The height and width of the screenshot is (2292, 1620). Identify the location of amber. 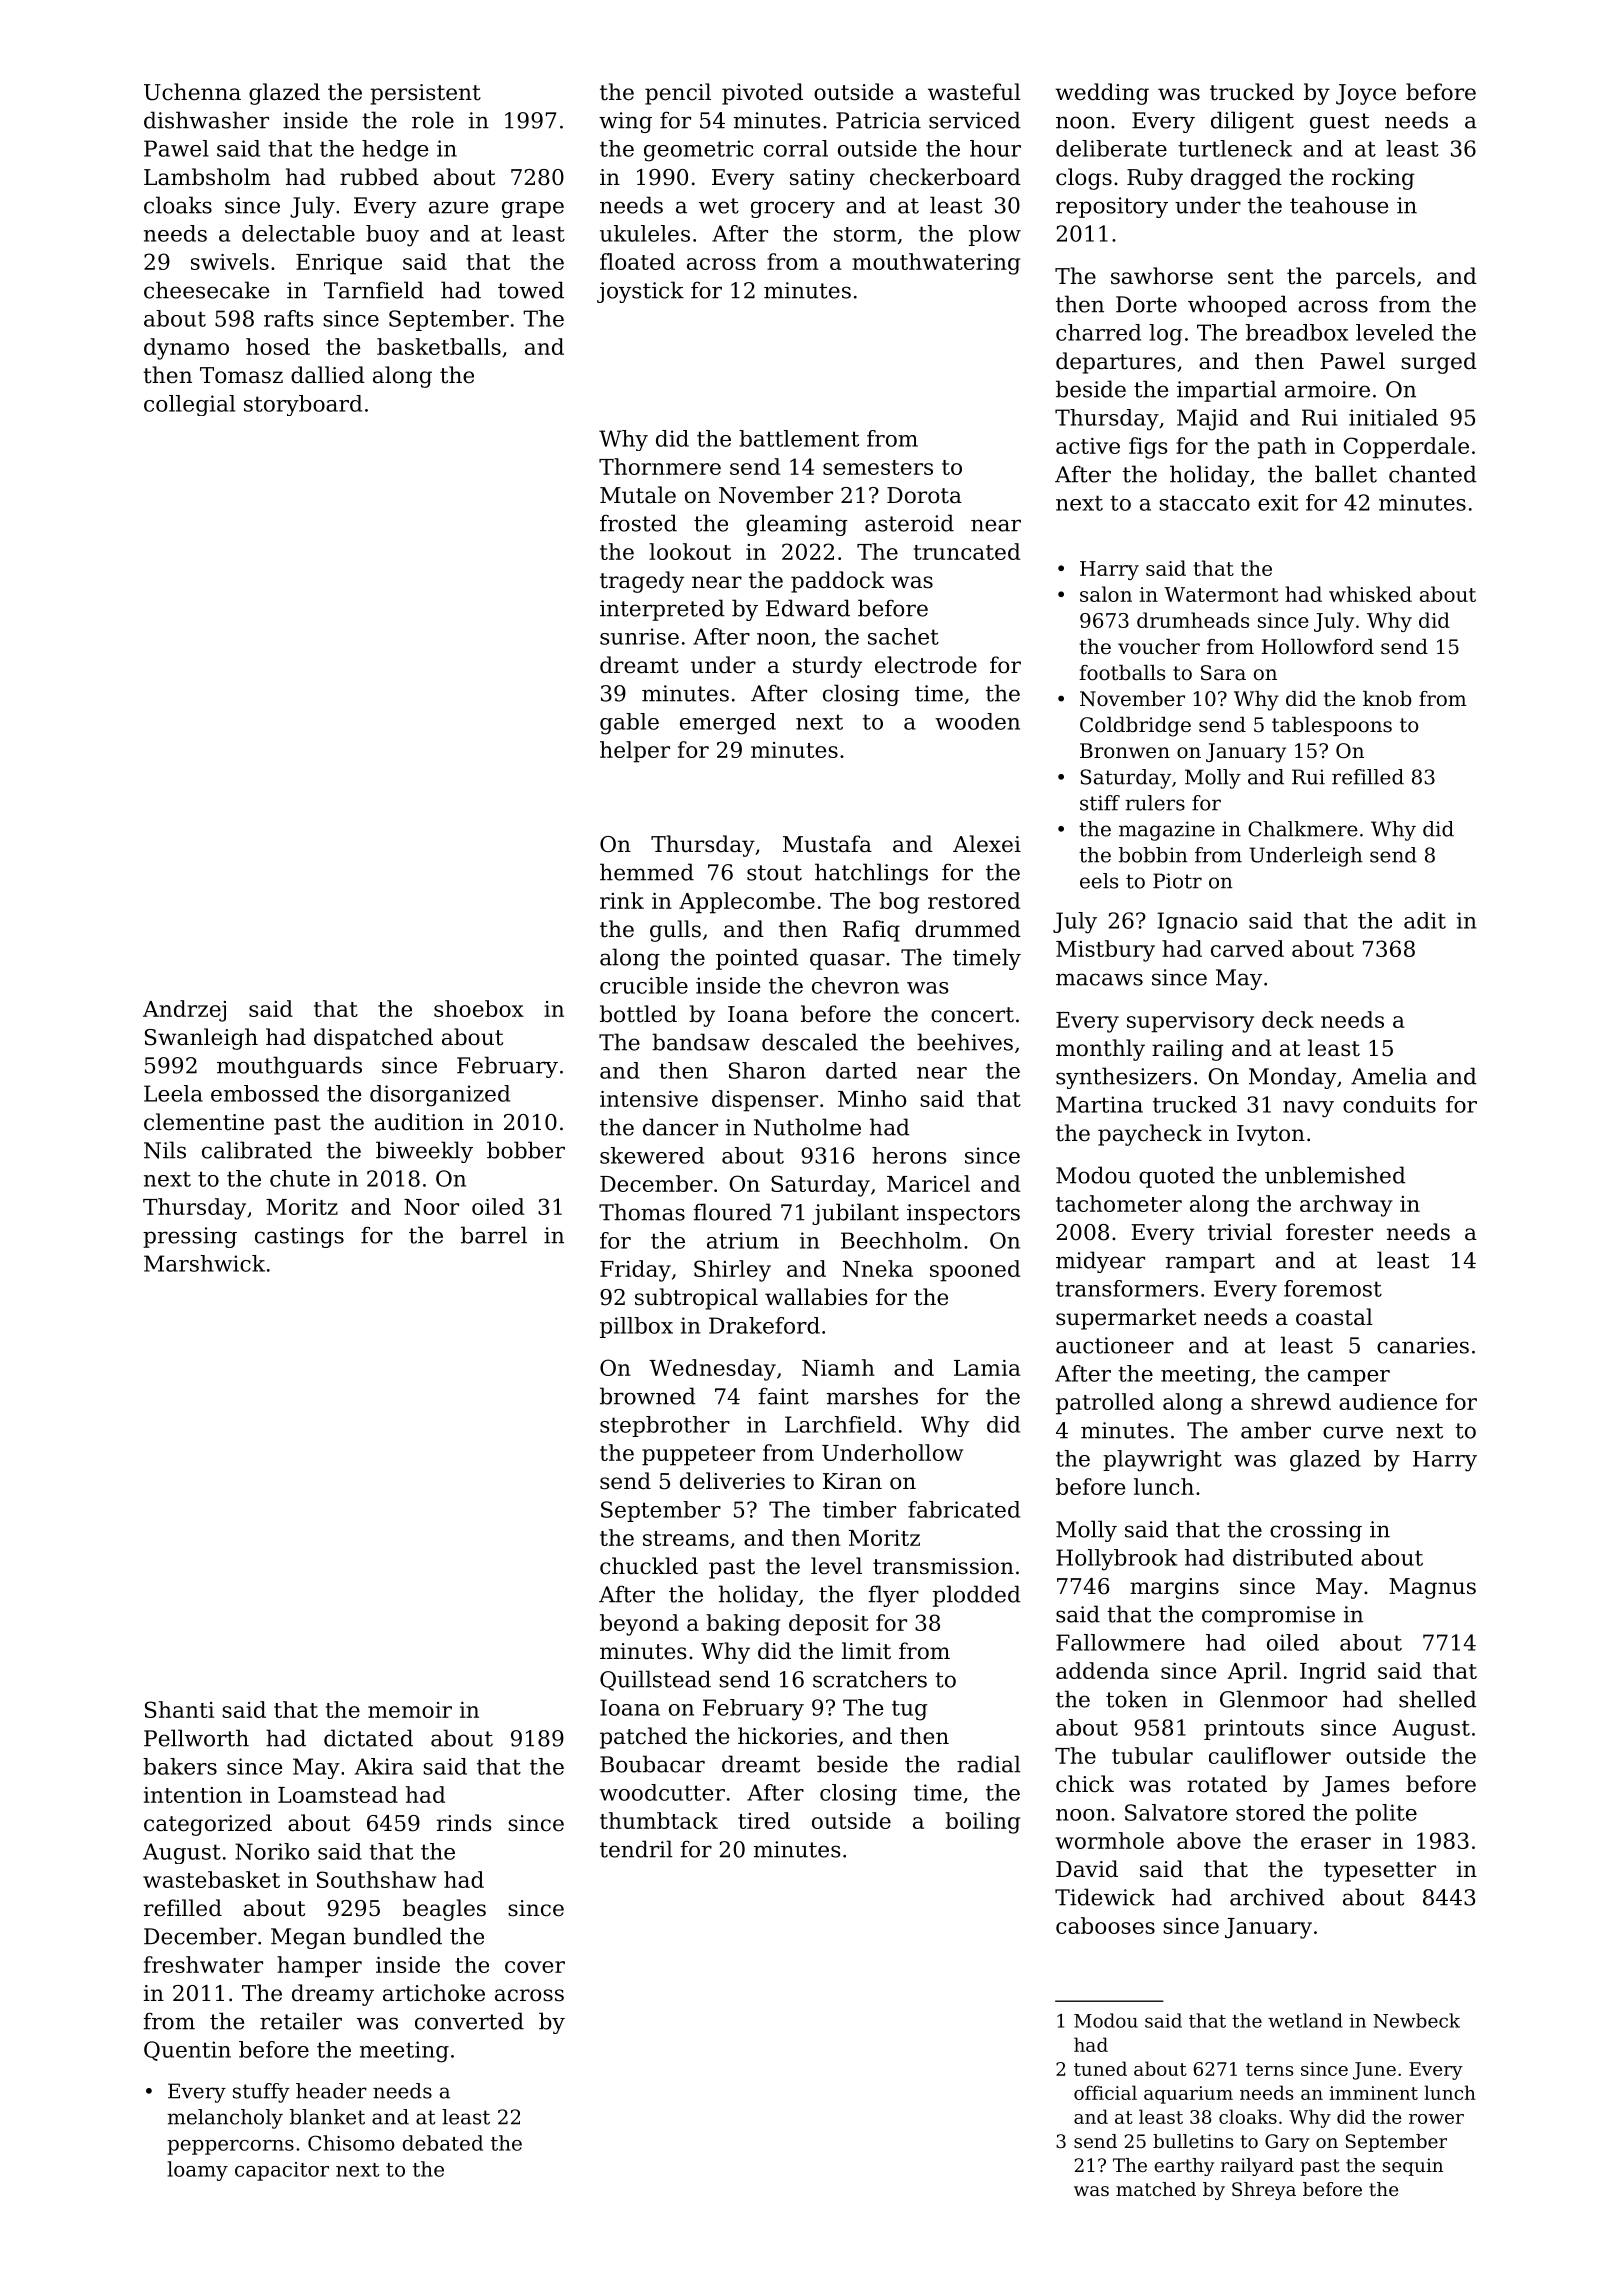
(1276, 1430).
